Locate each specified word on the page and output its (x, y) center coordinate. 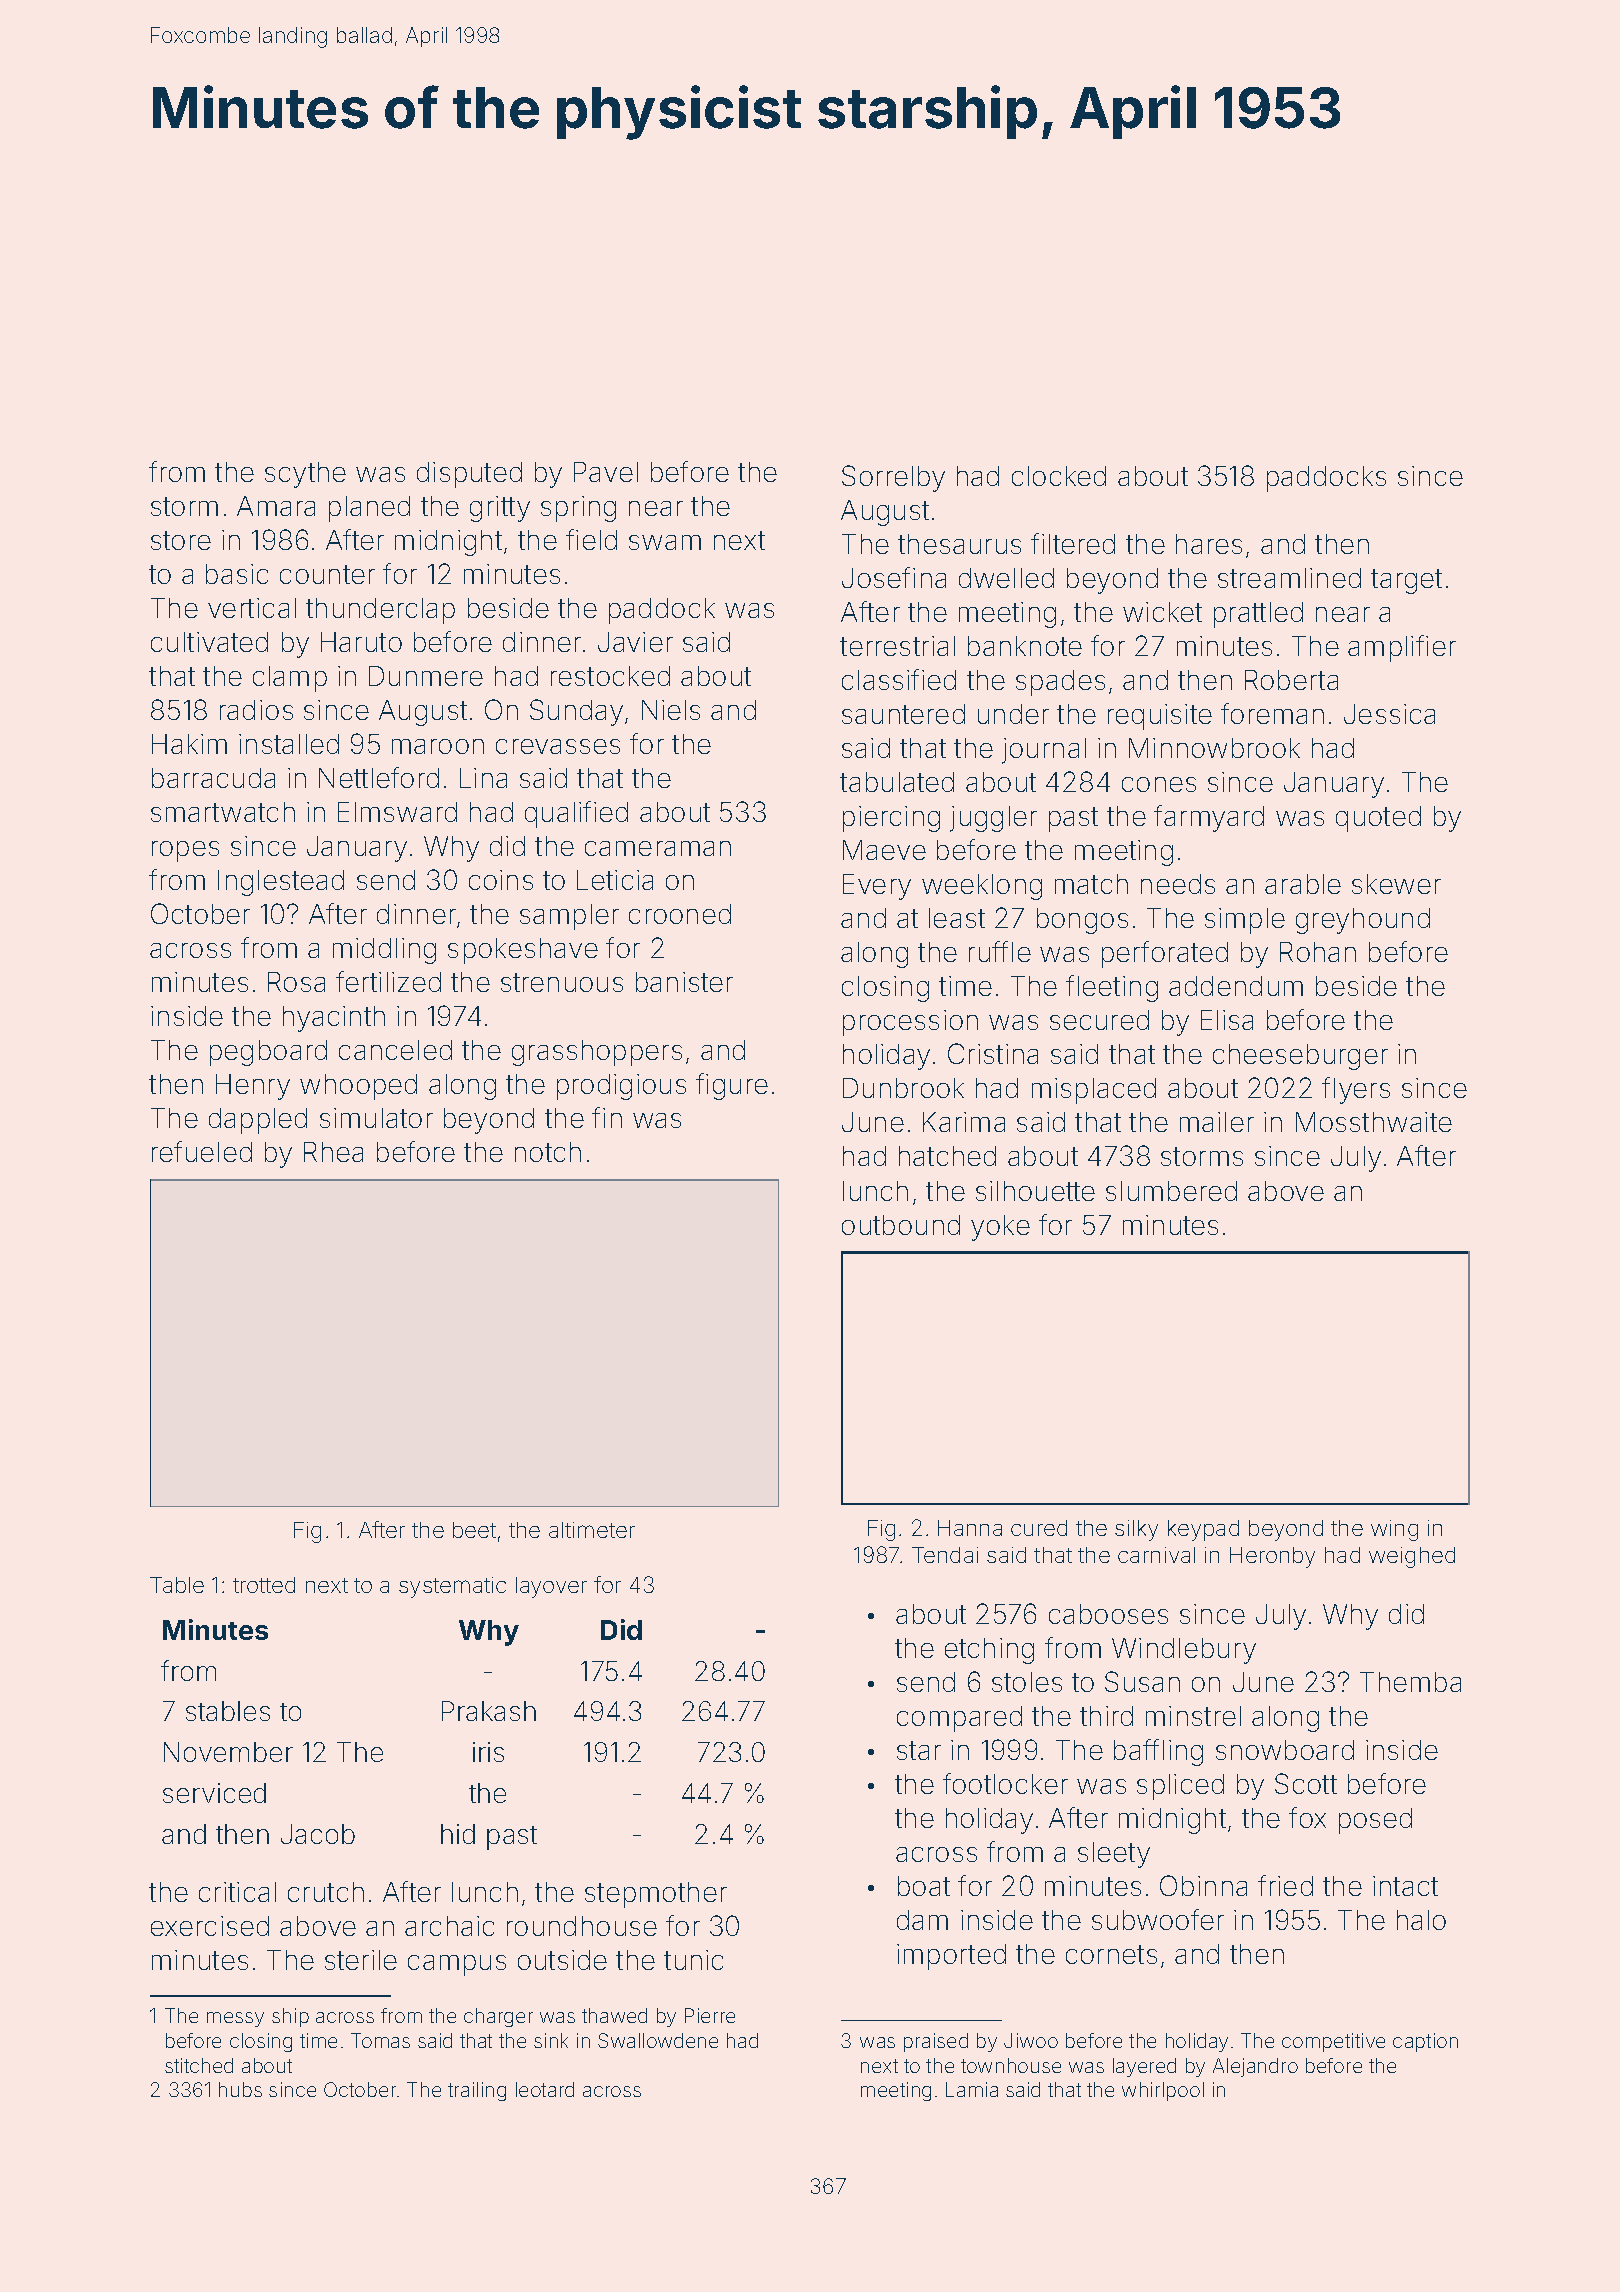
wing (1394, 1530)
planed (369, 509)
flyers (1356, 1090)
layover (551, 1587)
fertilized (388, 981)
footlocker (1005, 1783)
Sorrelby (893, 478)
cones (1159, 784)
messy (235, 2019)
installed (289, 744)
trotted (264, 1585)
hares (1209, 544)
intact (1405, 1886)
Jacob (318, 1834)
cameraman (658, 848)
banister (684, 982)
